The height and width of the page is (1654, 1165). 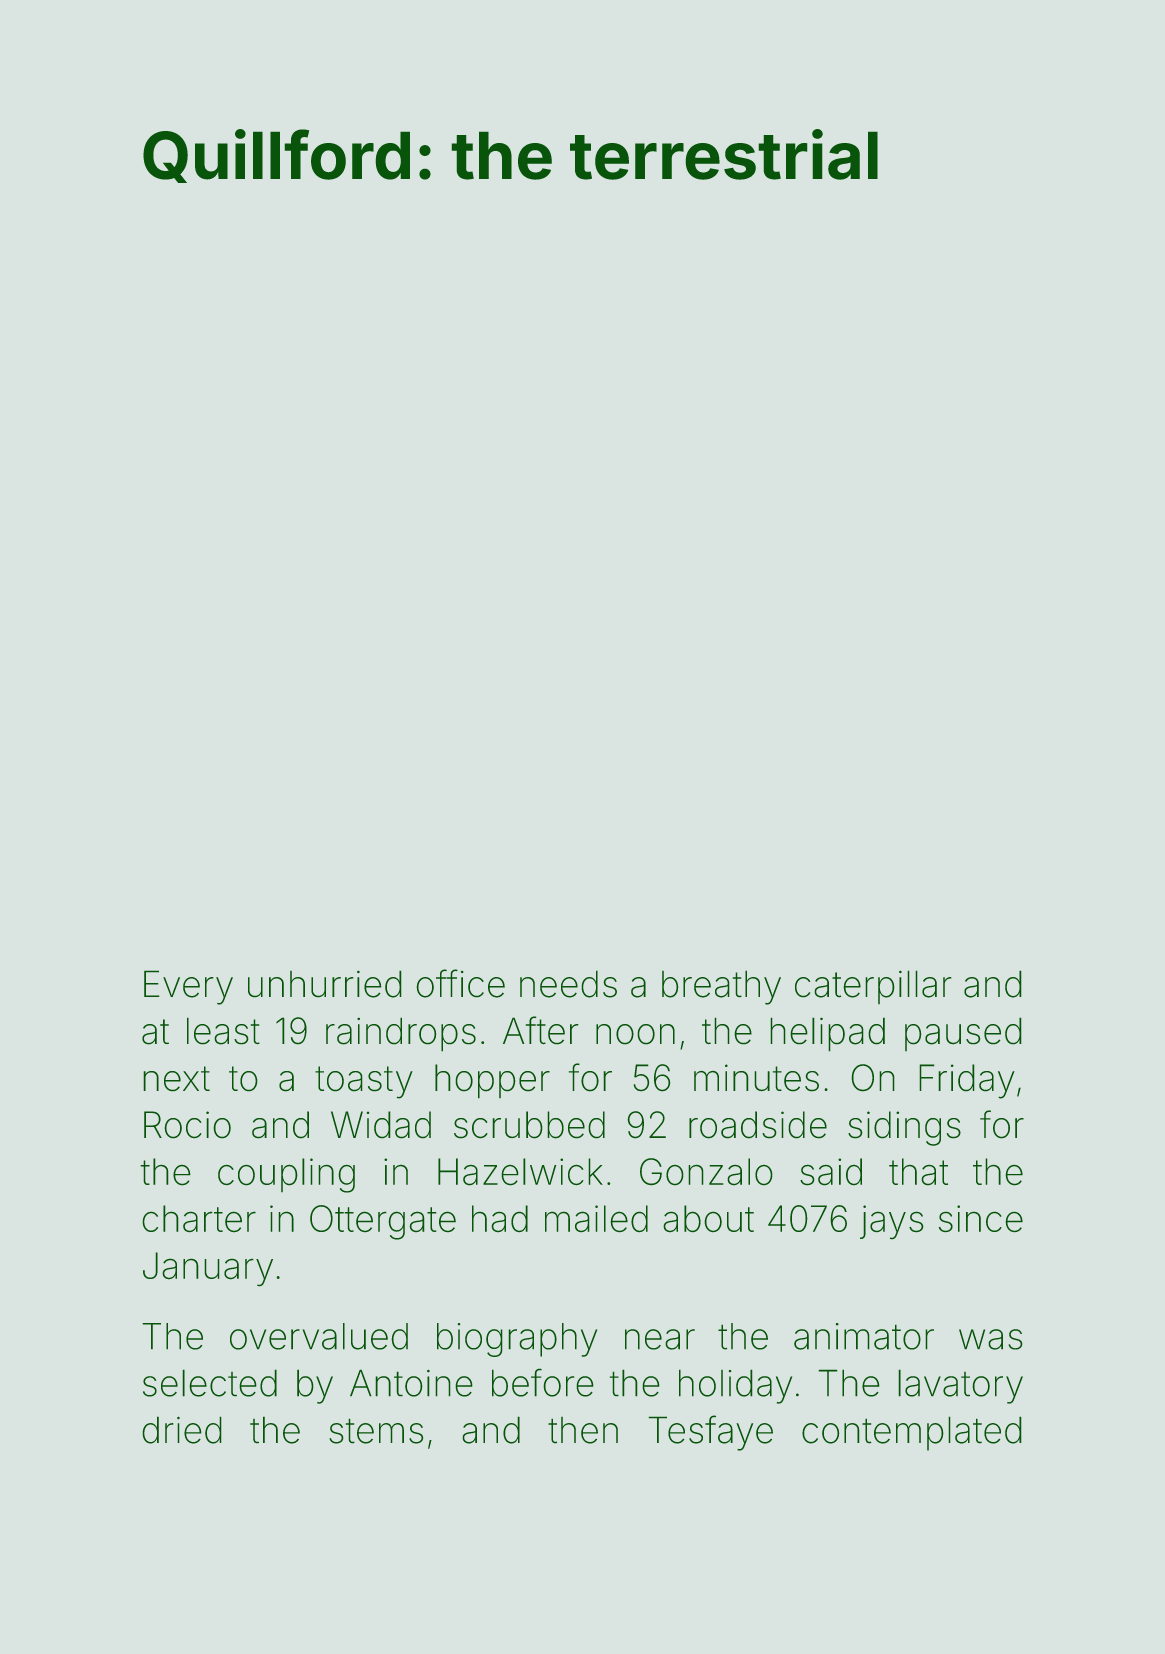 What do you see at coordinates (517, 1340) in the page?
I see `biography` at bounding box center [517, 1340].
